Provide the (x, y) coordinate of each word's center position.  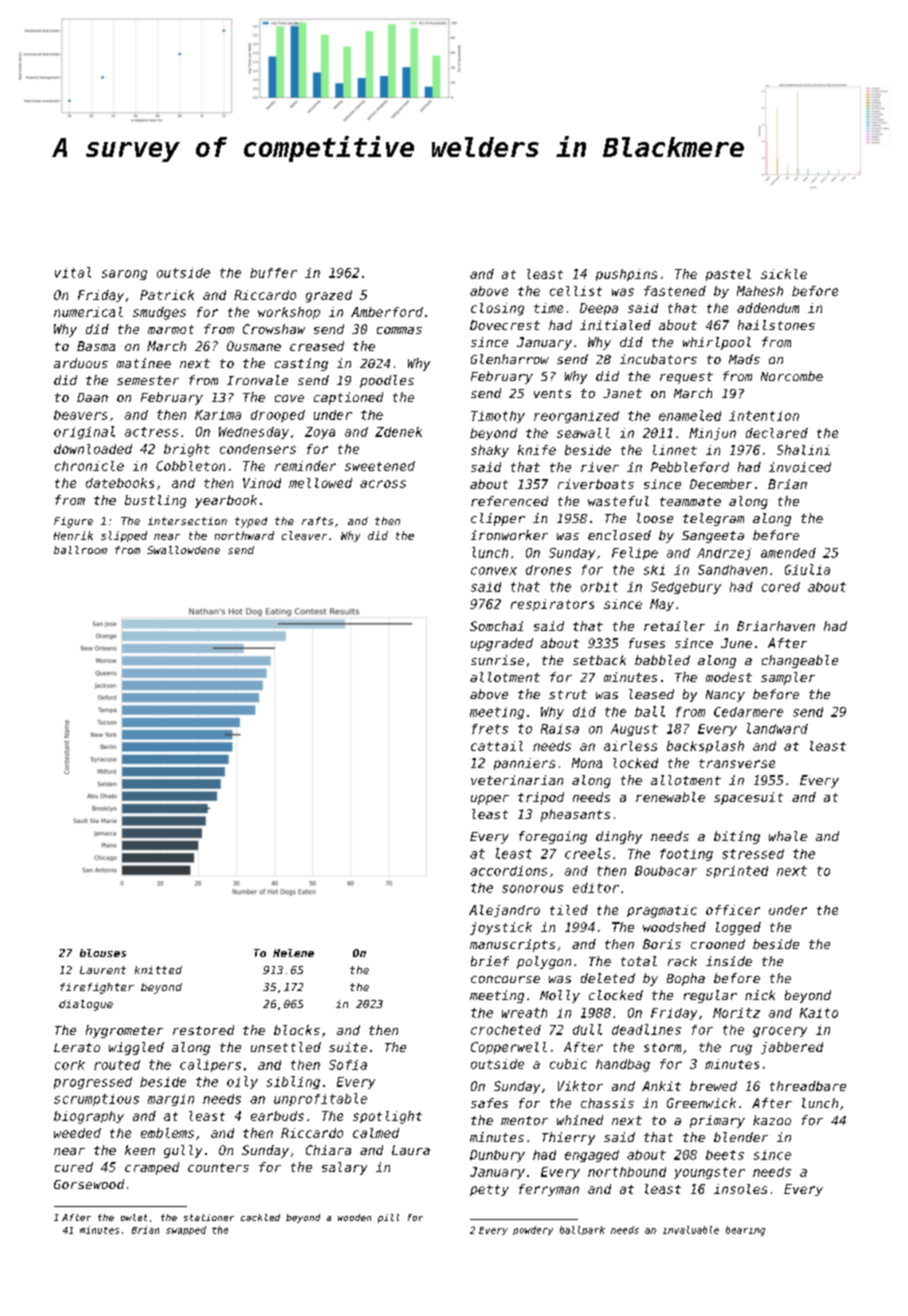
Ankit (661, 1086)
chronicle (89, 466)
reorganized (576, 417)
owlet (134, 1217)
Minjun (712, 434)
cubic (568, 1064)
